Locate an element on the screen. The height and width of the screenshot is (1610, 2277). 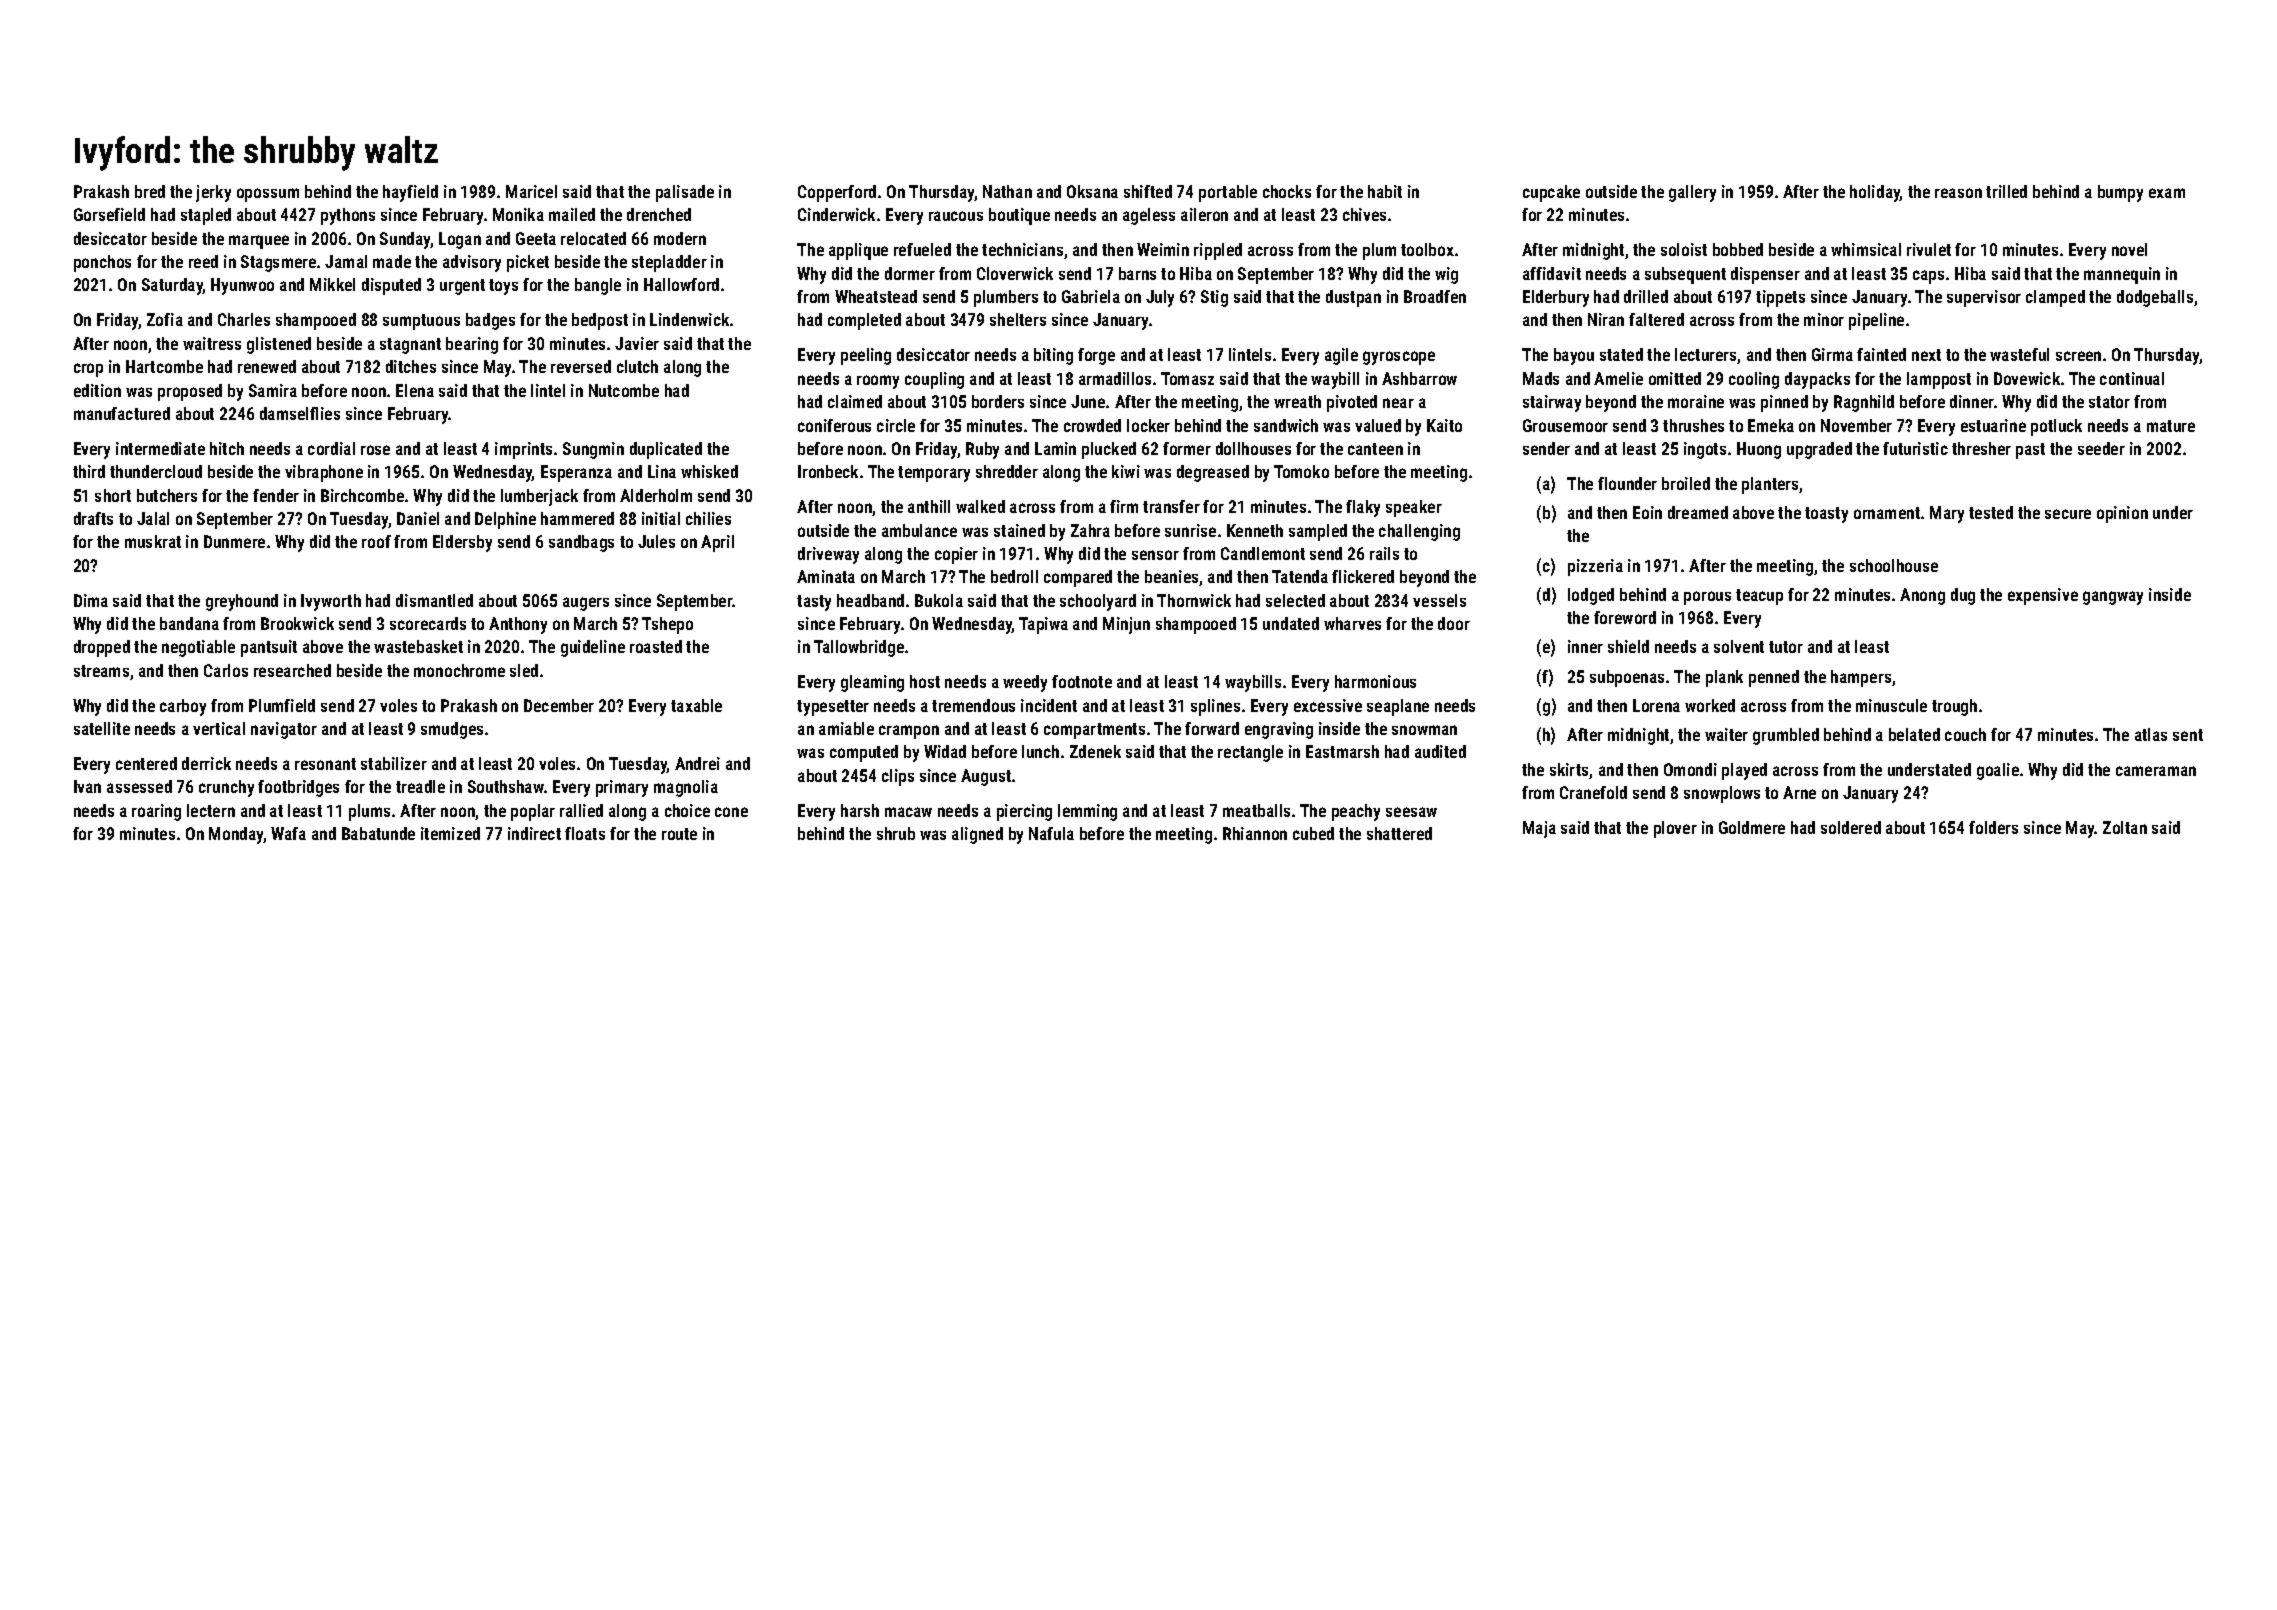
lemming is located at coordinates (1087, 812).
